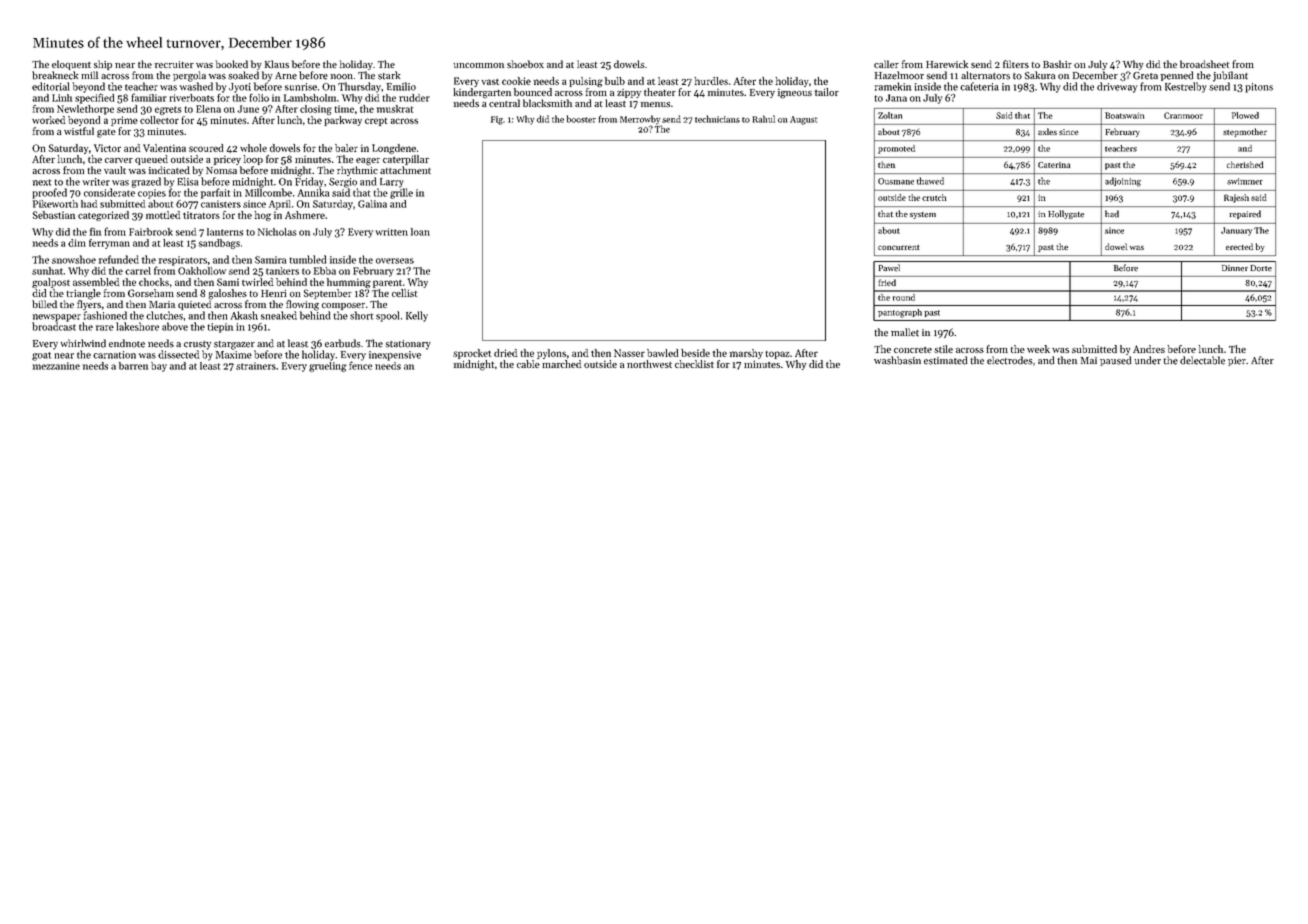  Describe the element at coordinates (169, 170) in the screenshot. I see `indicated` at that location.
